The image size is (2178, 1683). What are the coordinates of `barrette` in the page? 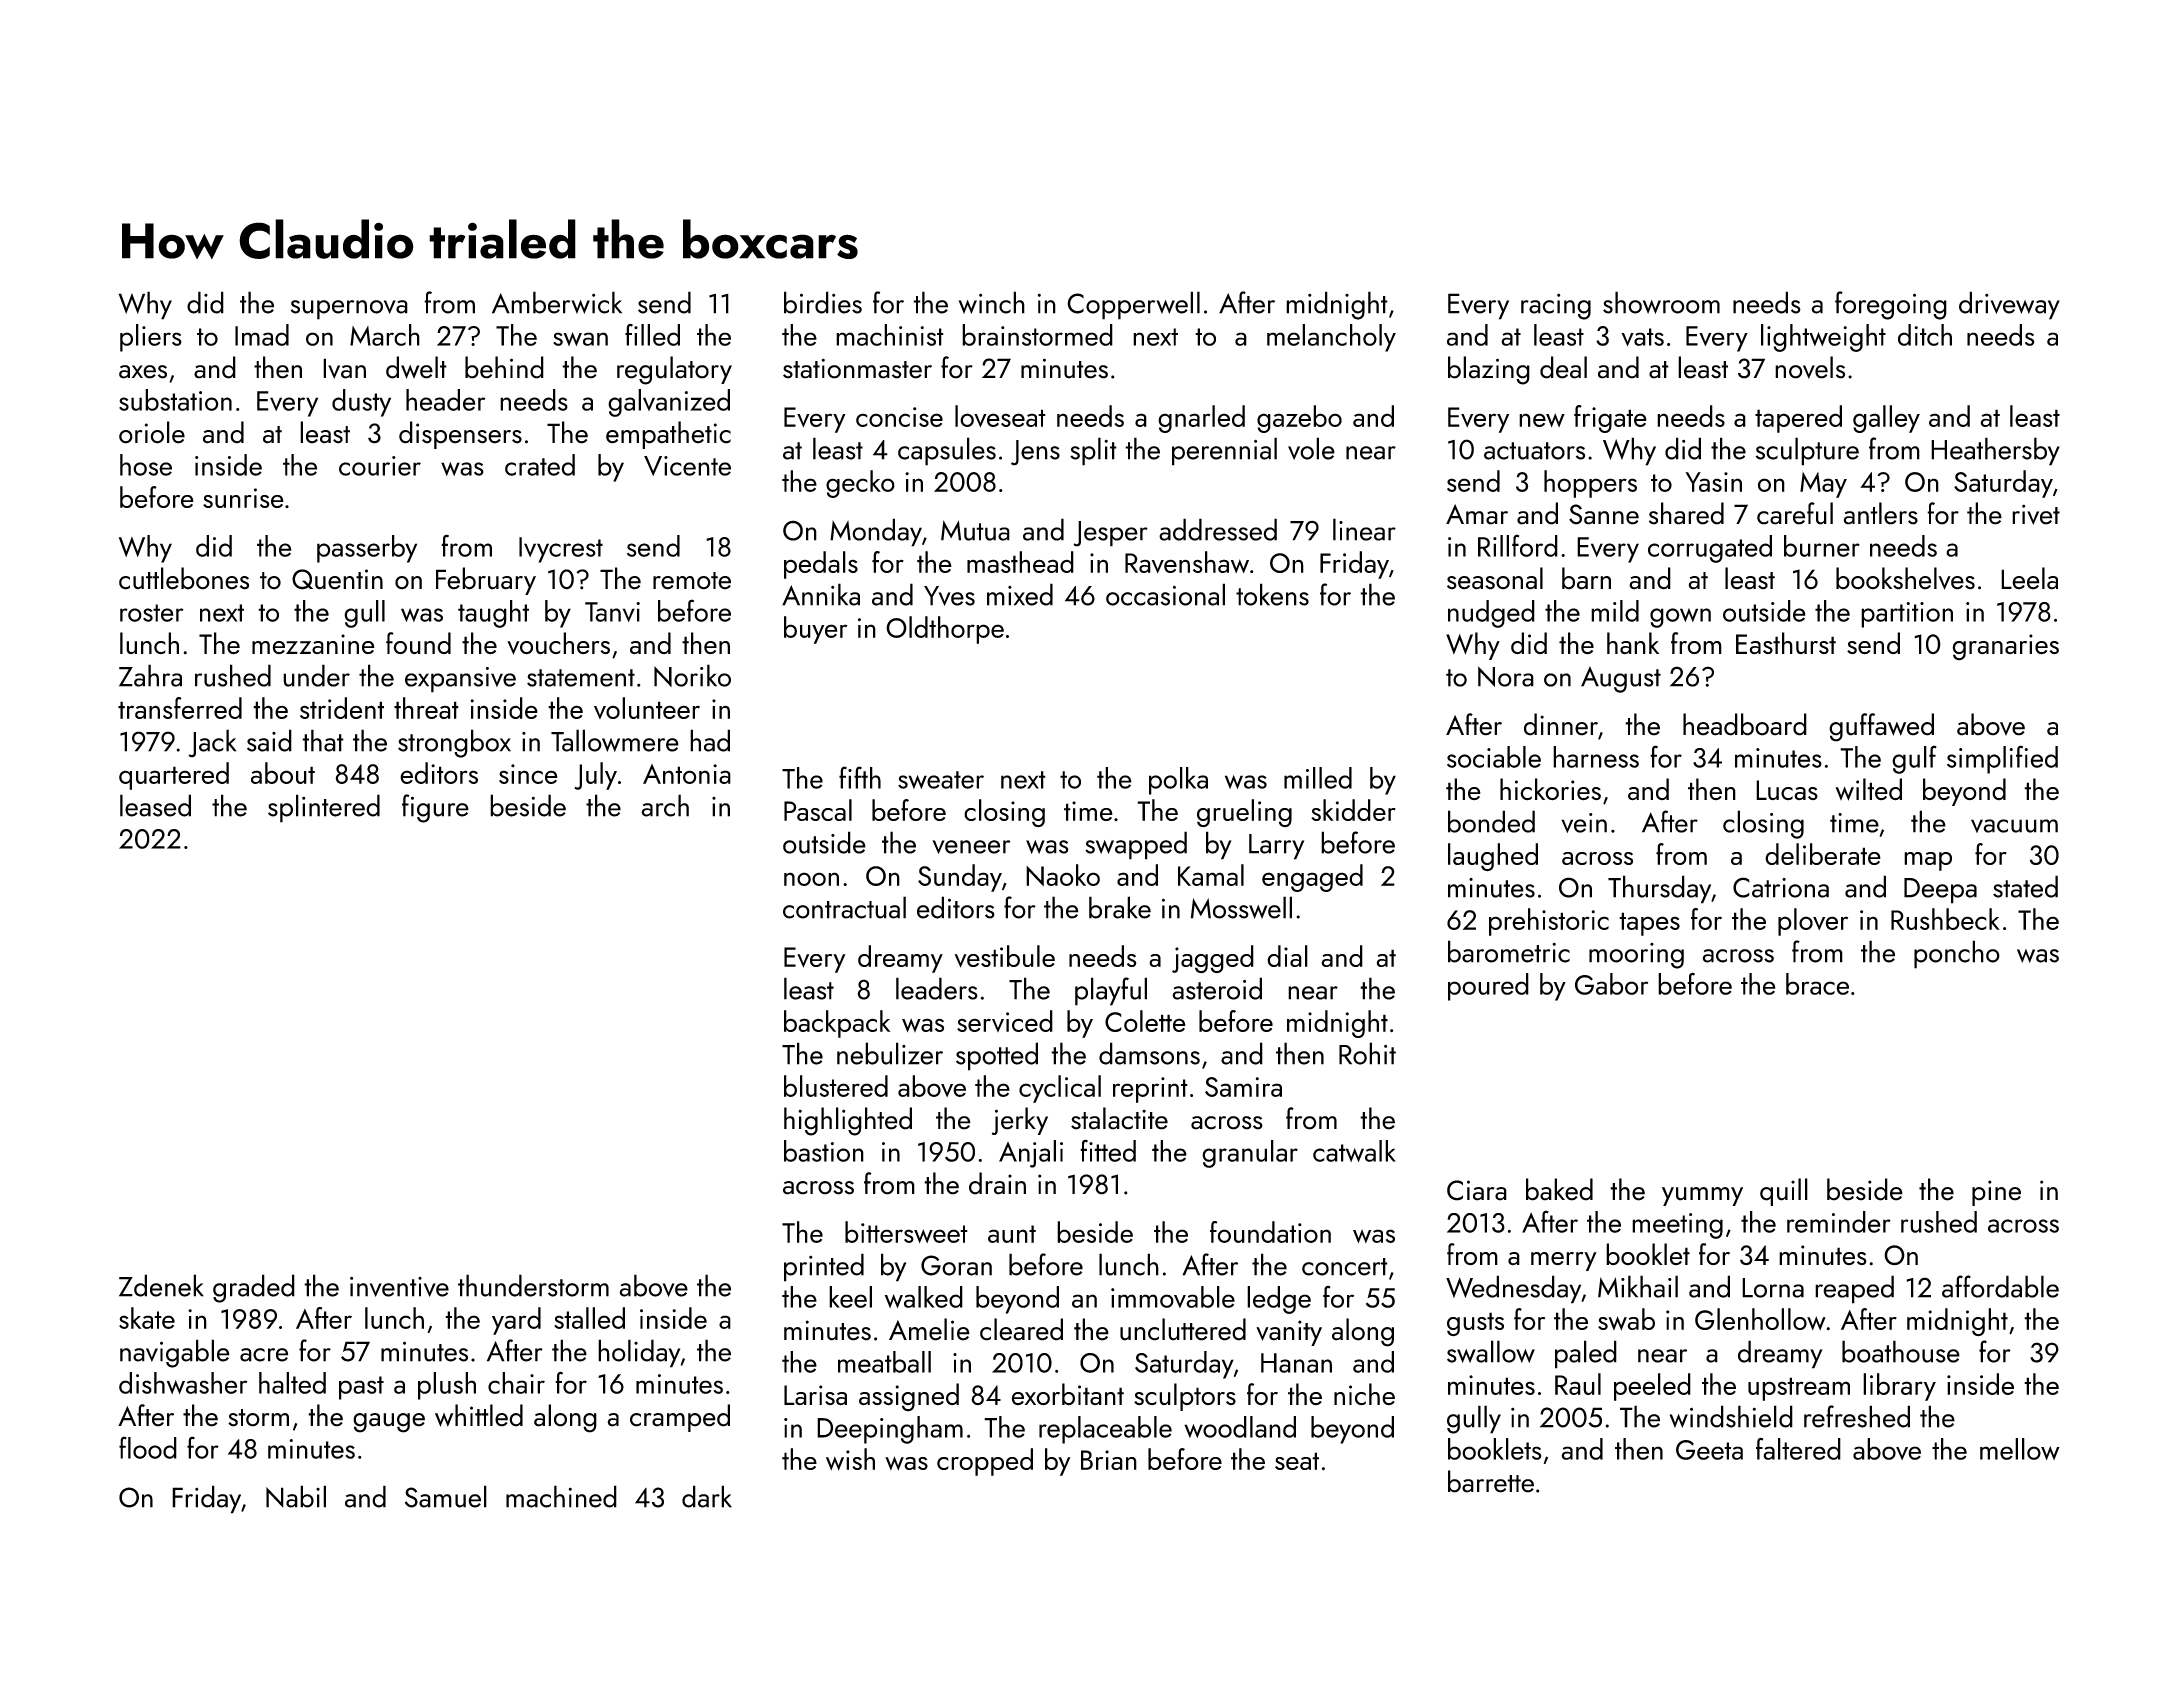 It's located at (1491, 1481).
